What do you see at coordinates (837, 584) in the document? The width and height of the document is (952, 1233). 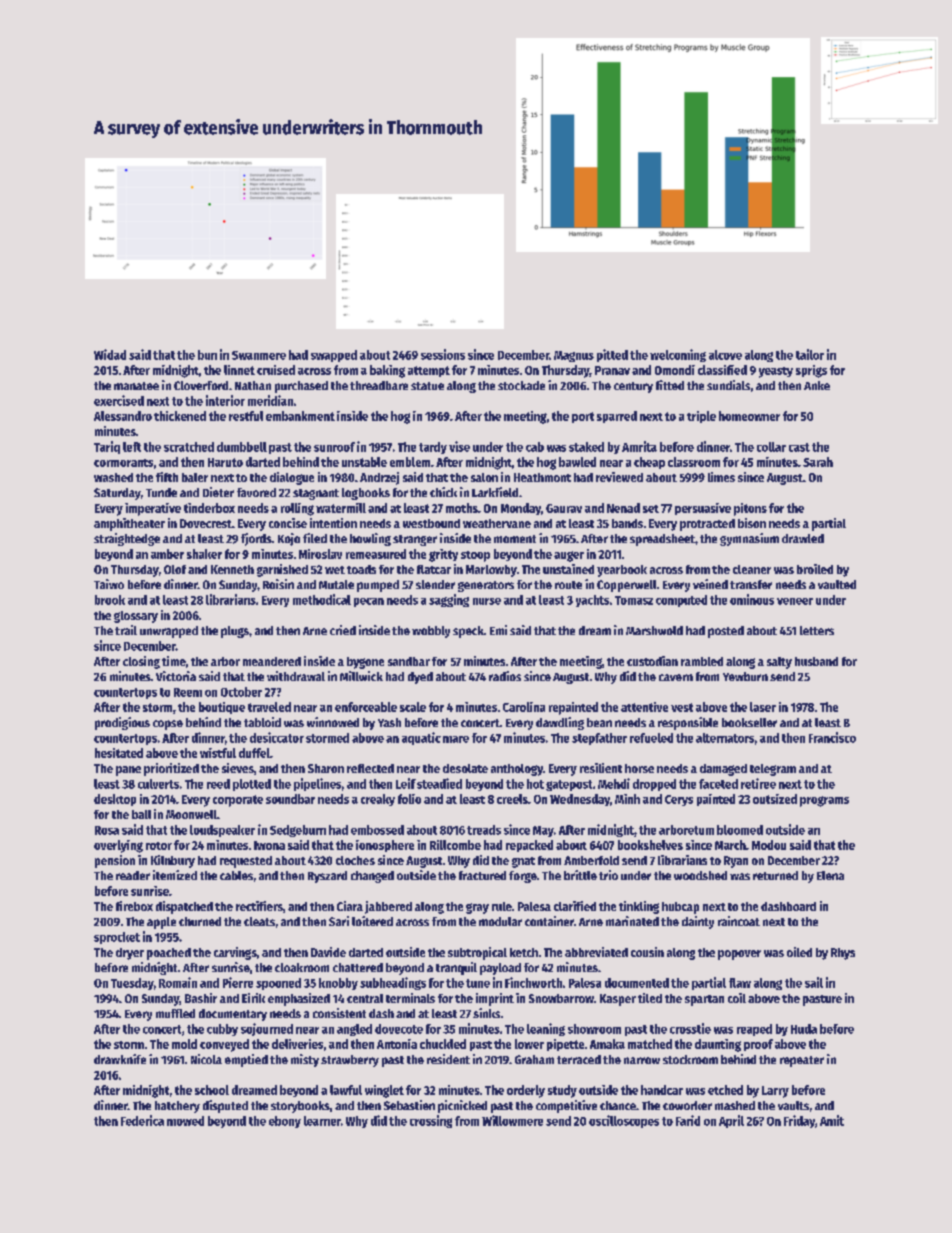 I see `vaulted` at bounding box center [837, 584].
